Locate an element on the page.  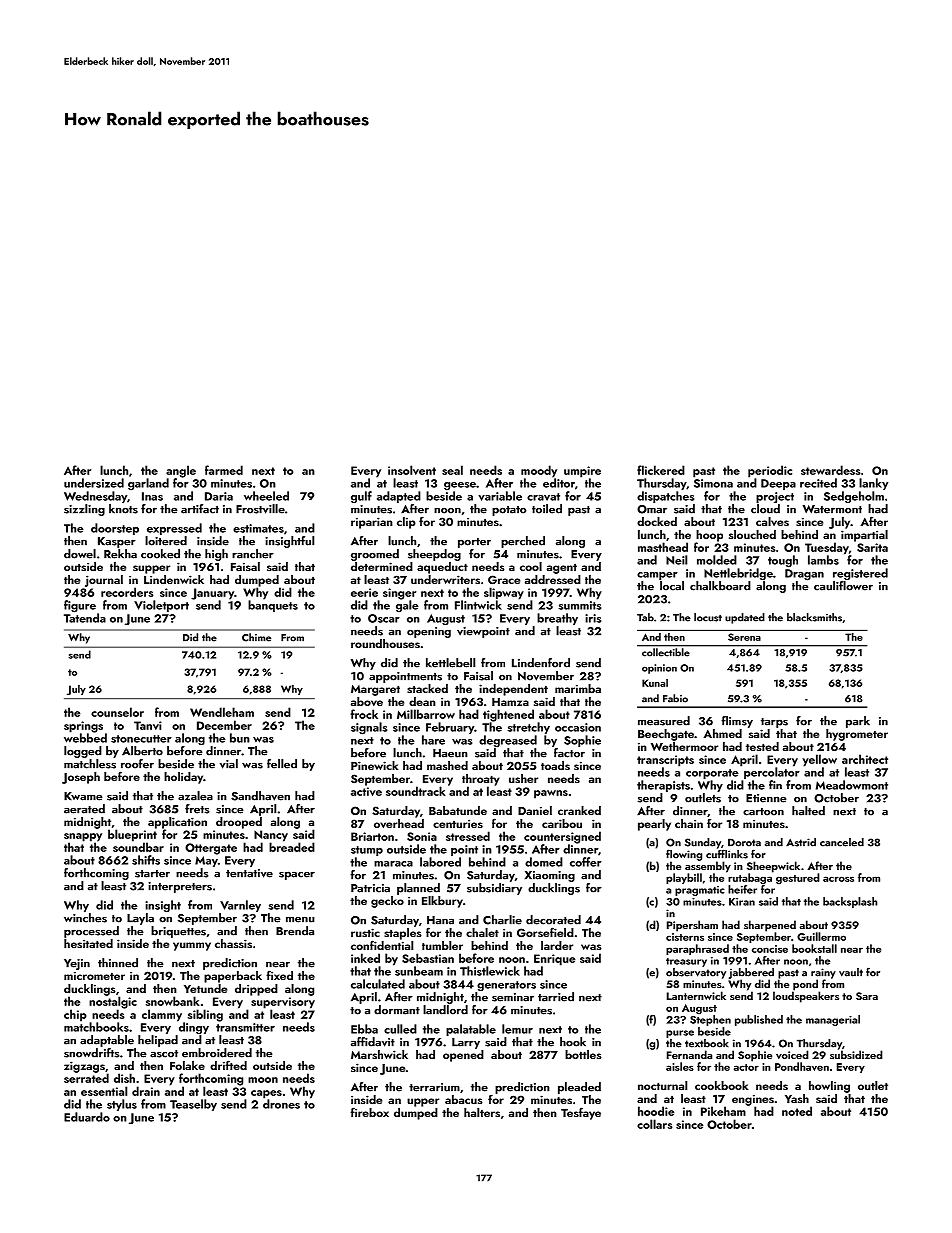
May is located at coordinates (206, 861).
